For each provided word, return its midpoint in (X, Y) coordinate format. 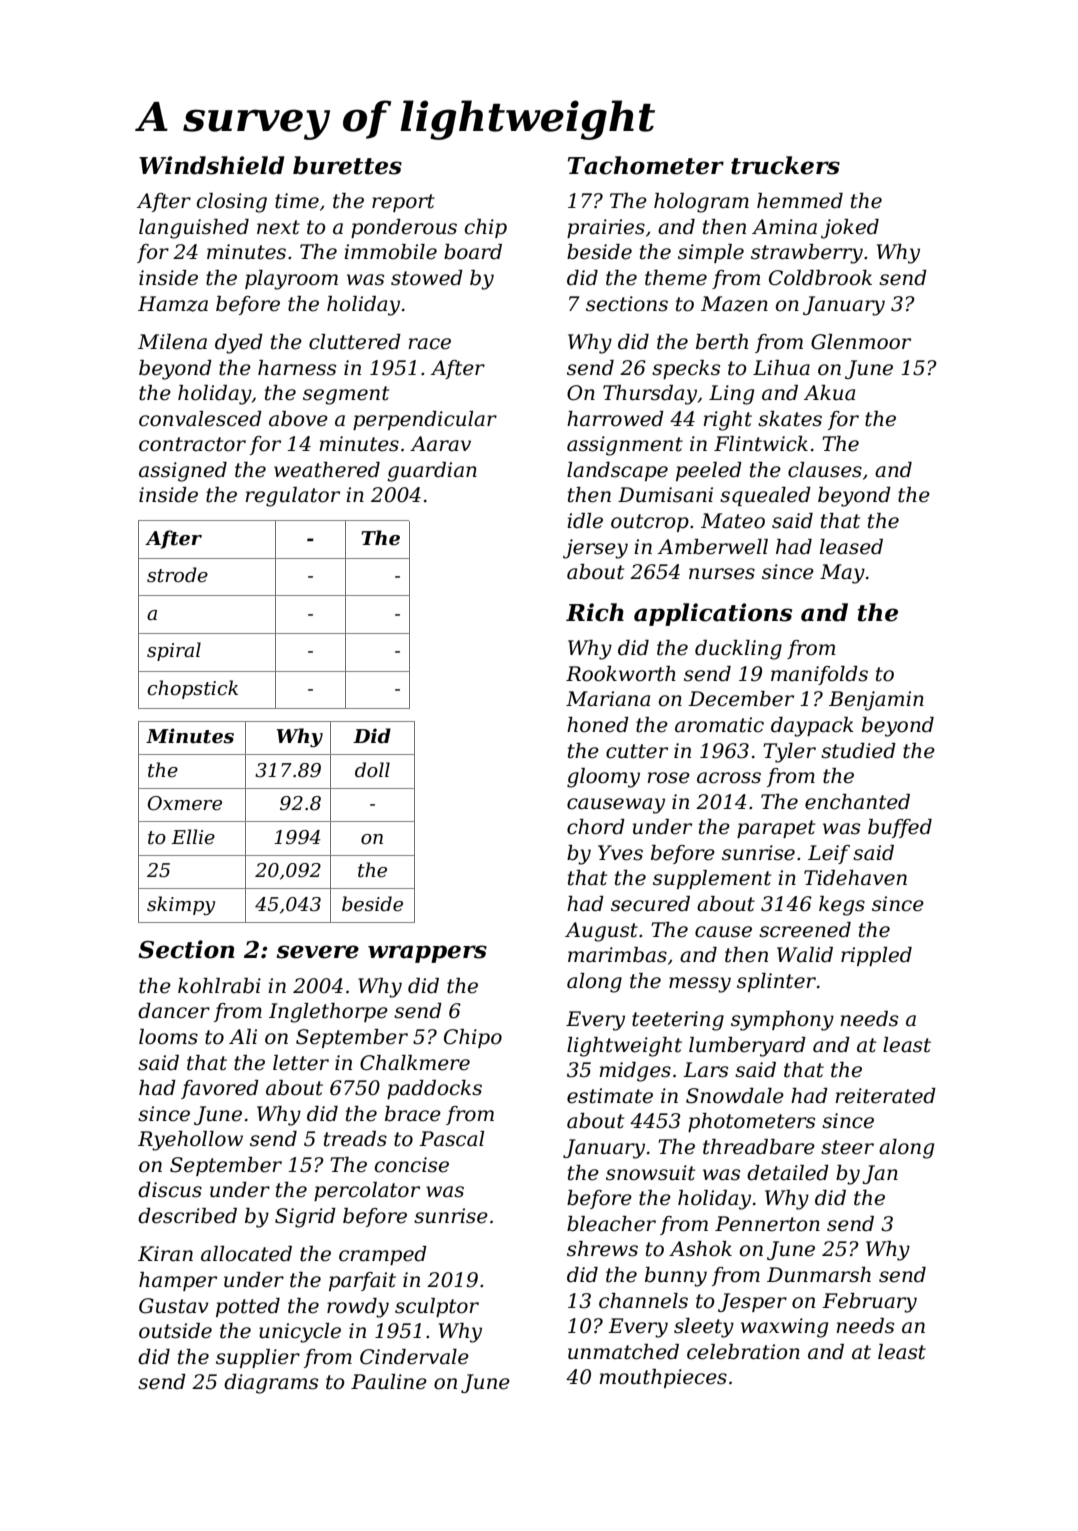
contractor (192, 444)
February (869, 1303)
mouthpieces (663, 1378)
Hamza (173, 304)
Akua (829, 393)
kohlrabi (219, 986)
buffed (900, 828)
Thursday (650, 395)
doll (372, 770)
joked (850, 229)
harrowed (615, 419)
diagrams (271, 1384)
